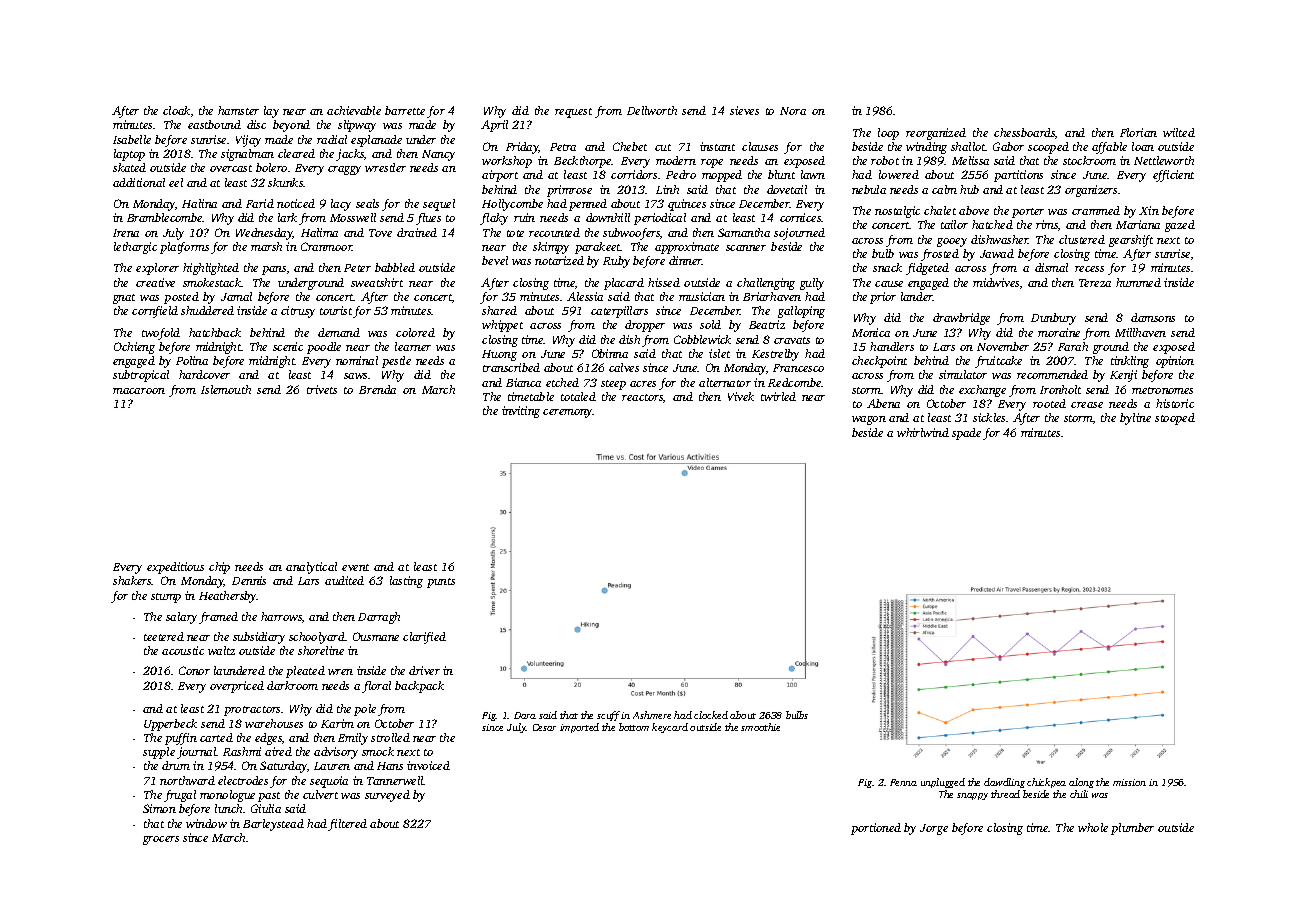 The width and height of the screenshot is (1308, 924). What do you see at coordinates (428, 765) in the screenshot?
I see `invoiced` at bounding box center [428, 765].
